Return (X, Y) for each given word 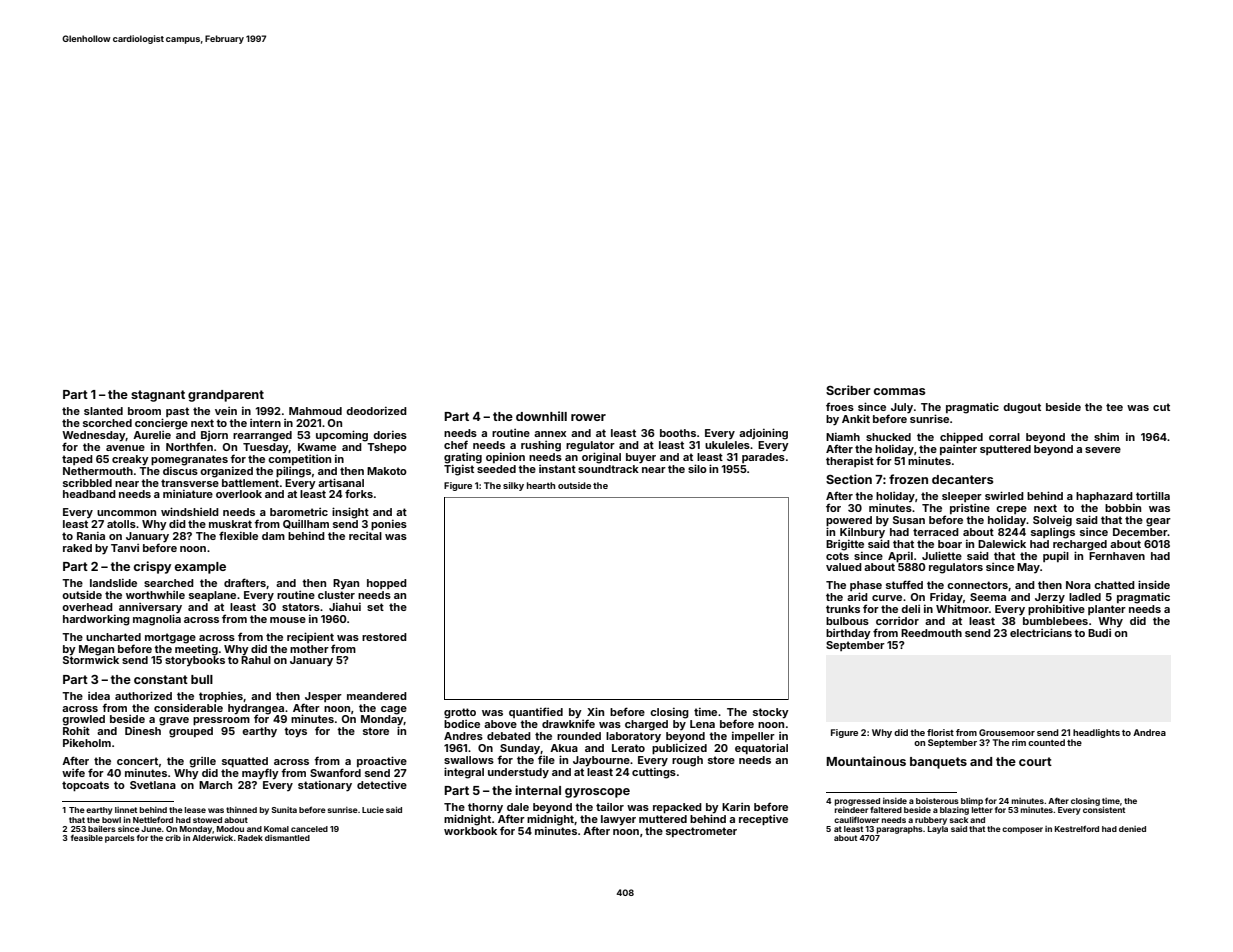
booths (678, 433)
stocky (771, 713)
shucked (888, 437)
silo (697, 468)
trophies (221, 697)
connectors (977, 585)
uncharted (113, 637)
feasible (87, 837)
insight (350, 513)
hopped (387, 584)
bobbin (1123, 508)
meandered (377, 696)
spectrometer (701, 832)
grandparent (226, 396)
